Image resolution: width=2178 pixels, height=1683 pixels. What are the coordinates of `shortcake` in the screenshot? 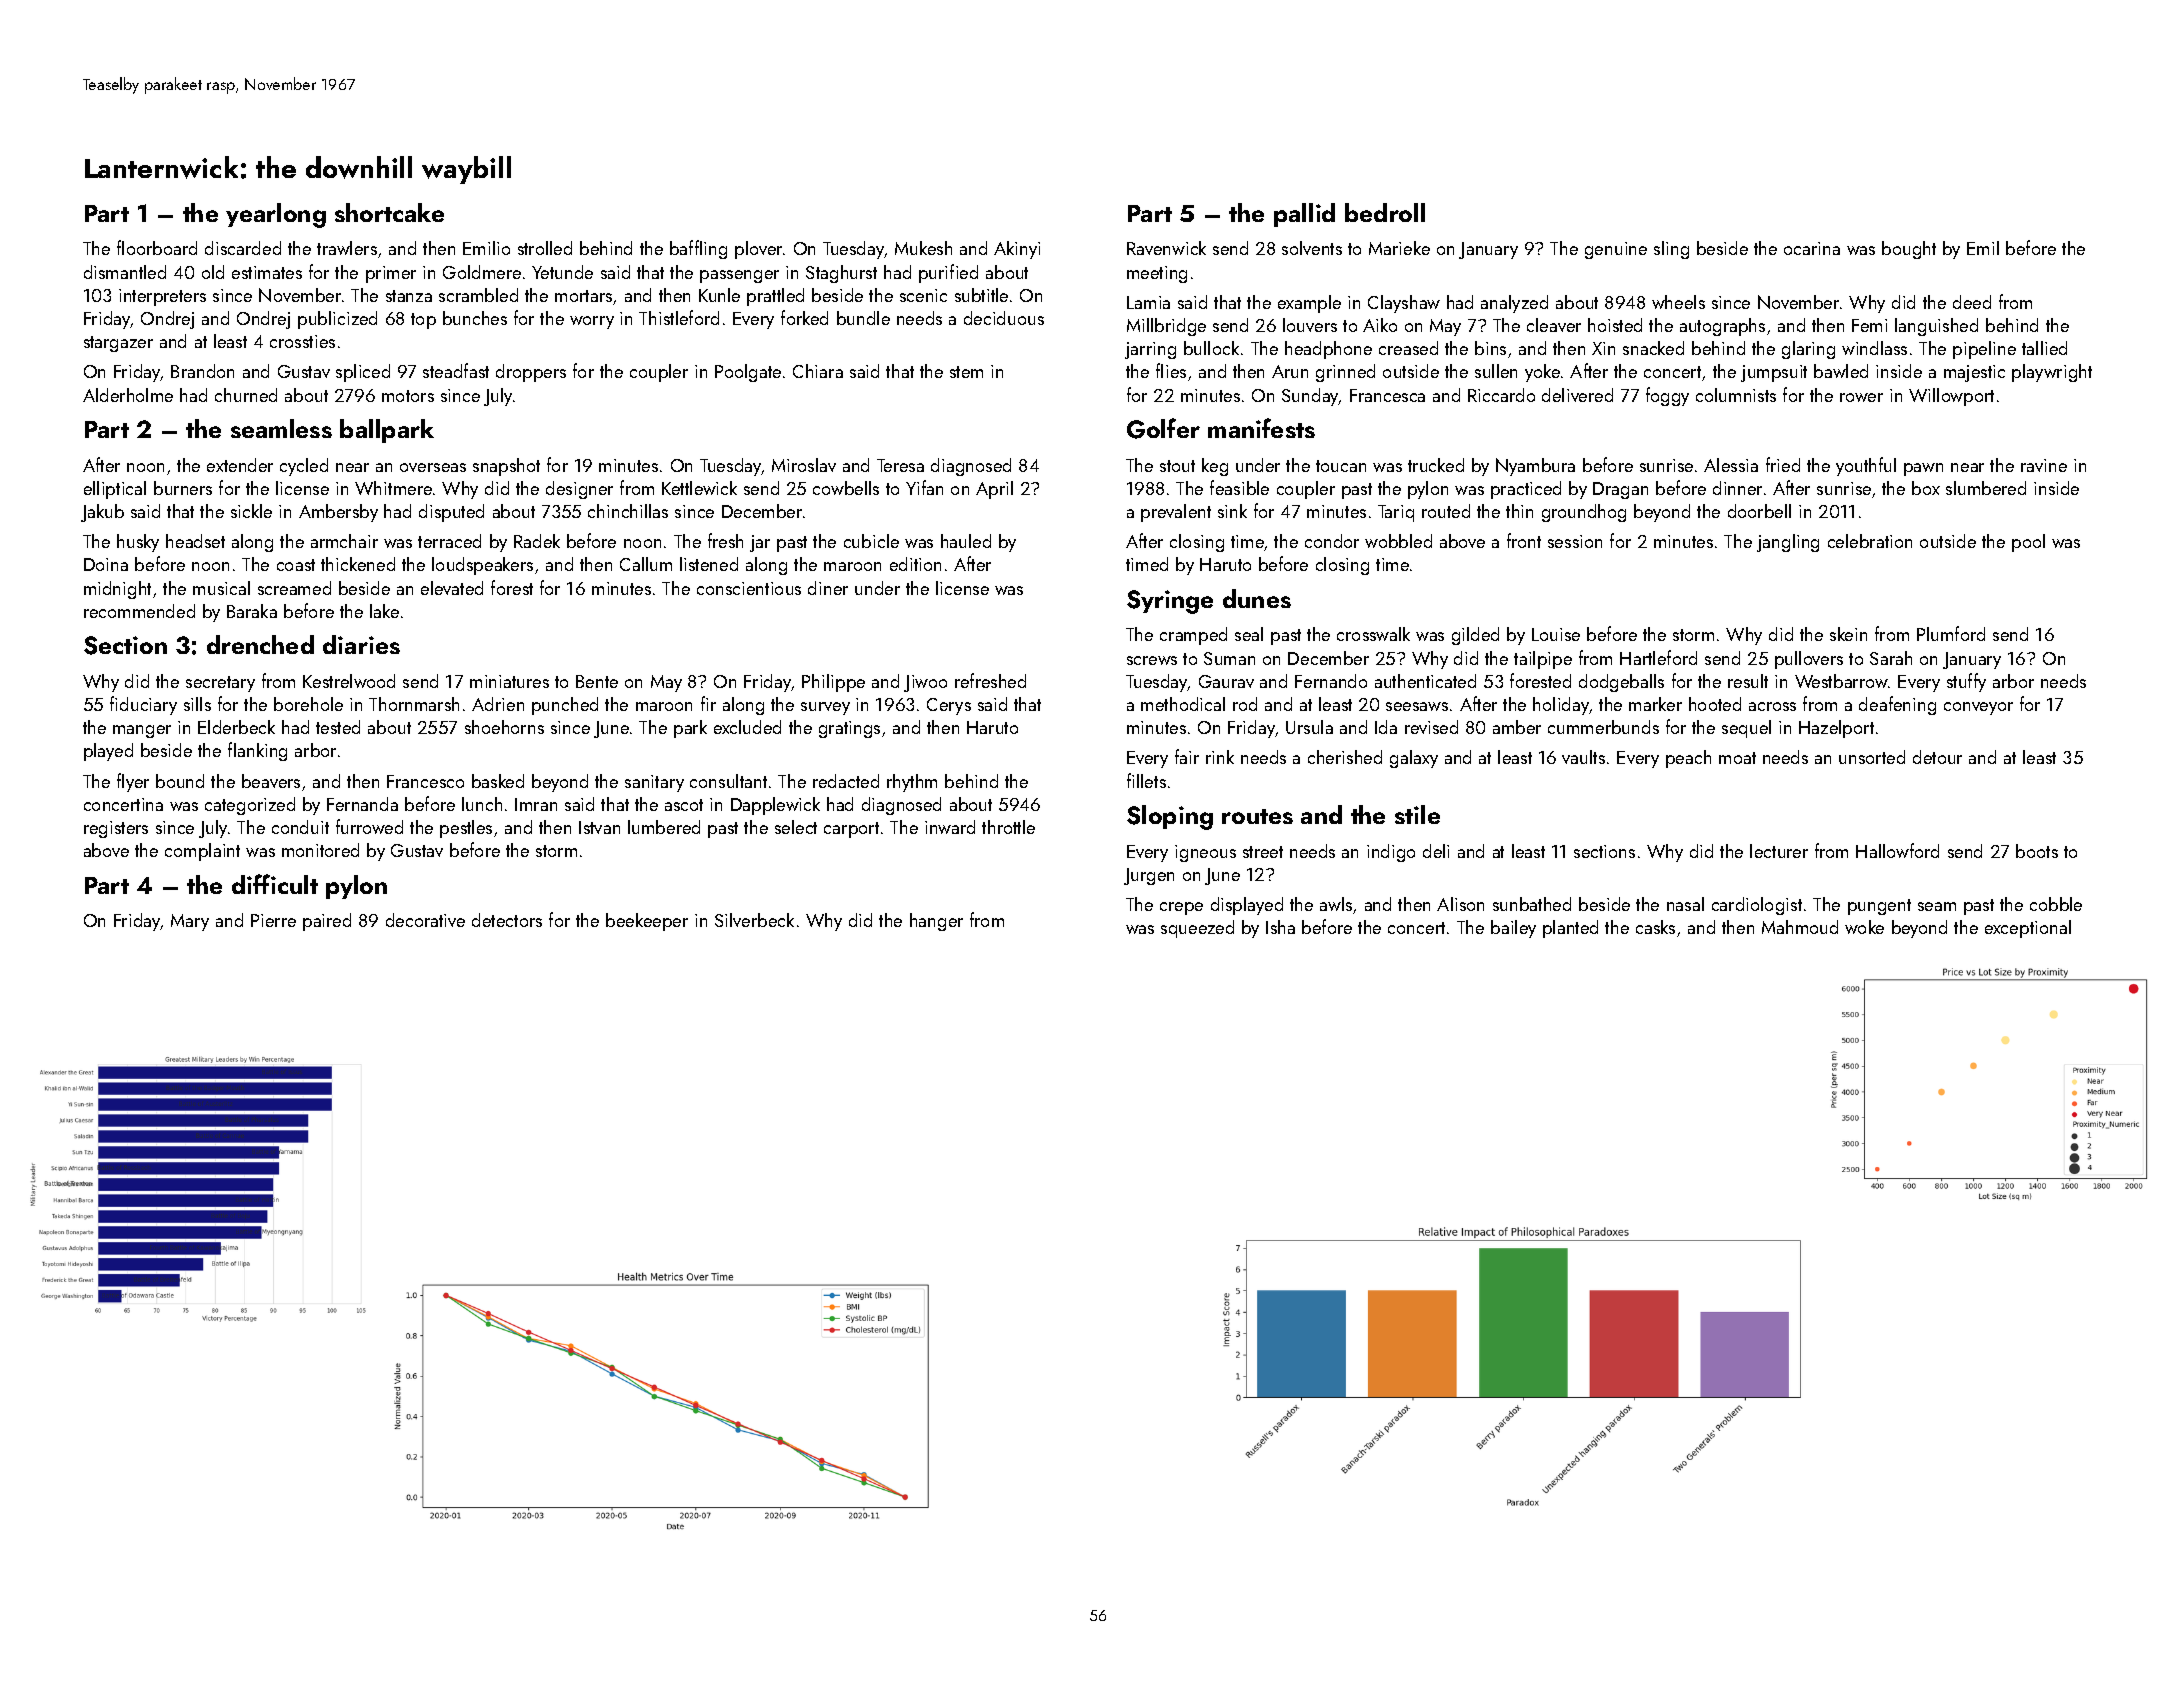 It's located at (389, 212).
